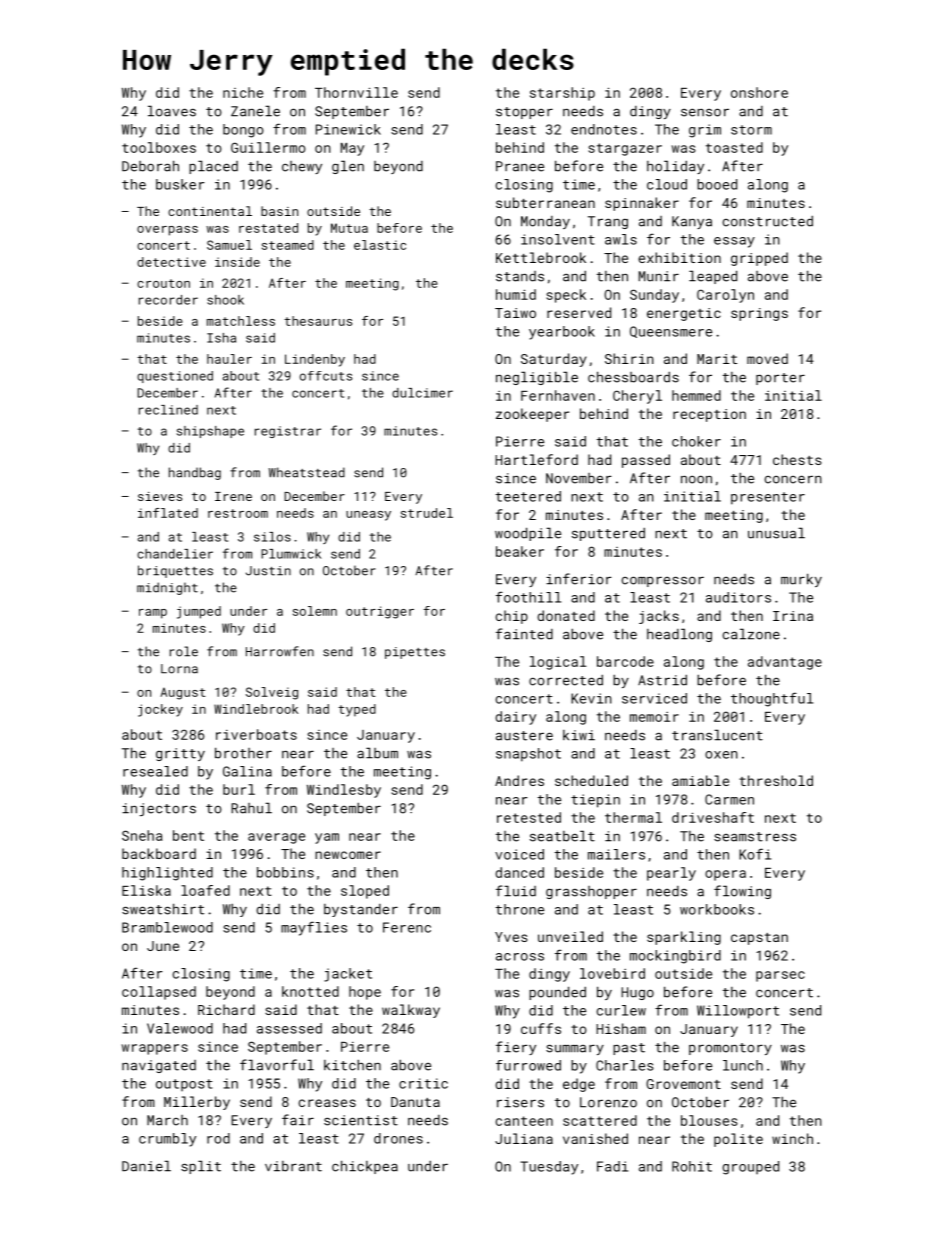 The image size is (952, 1233). I want to click on calzone, so click(751, 634).
